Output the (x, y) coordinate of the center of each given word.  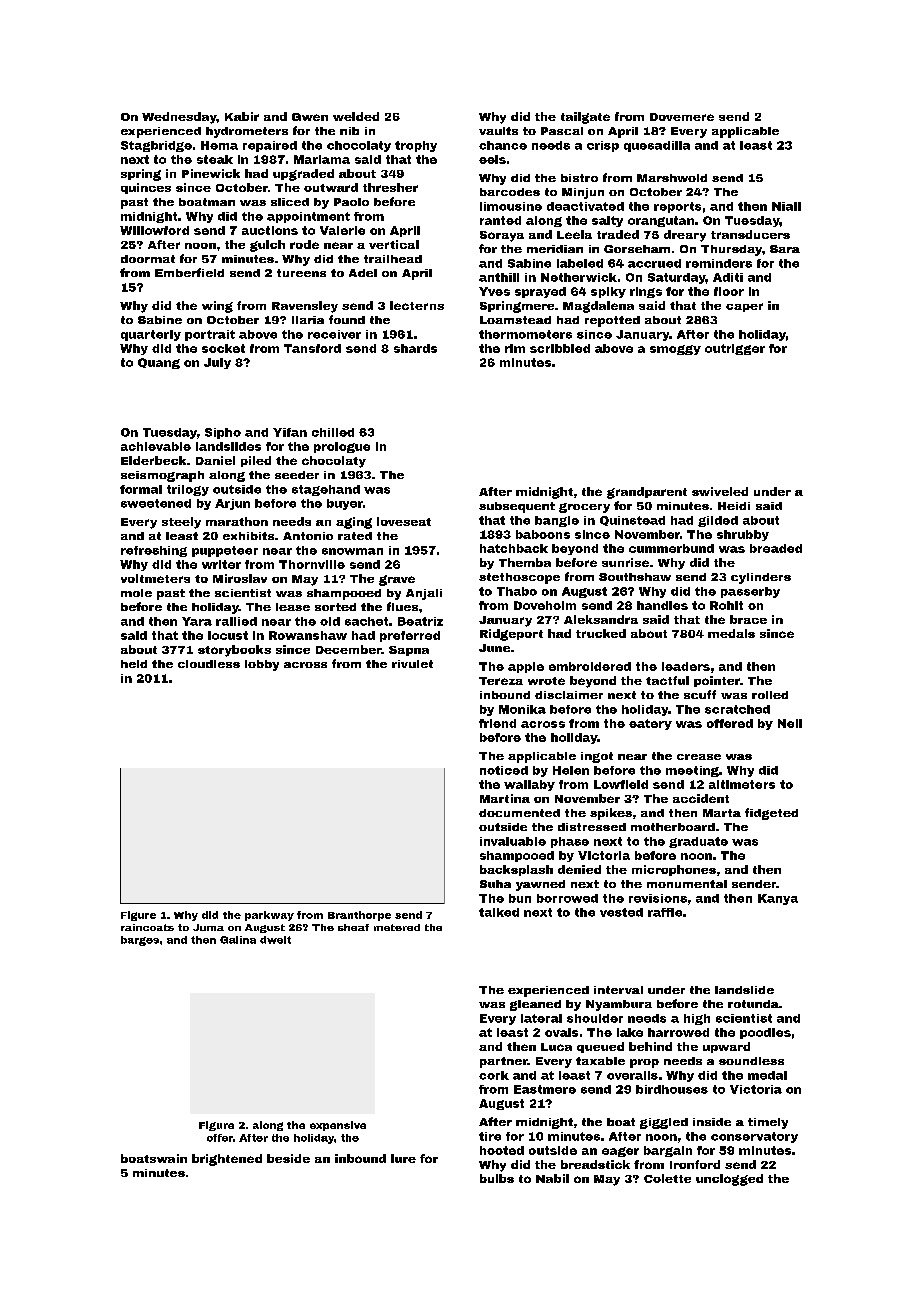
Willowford (154, 230)
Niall (786, 206)
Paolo (351, 202)
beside (288, 1158)
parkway (269, 916)
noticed (504, 770)
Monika (522, 709)
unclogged (729, 1180)
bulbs (497, 1178)
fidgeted (771, 814)
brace (748, 619)
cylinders (761, 578)
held (134, 664)
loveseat (404, 521)
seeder (297, 475)
